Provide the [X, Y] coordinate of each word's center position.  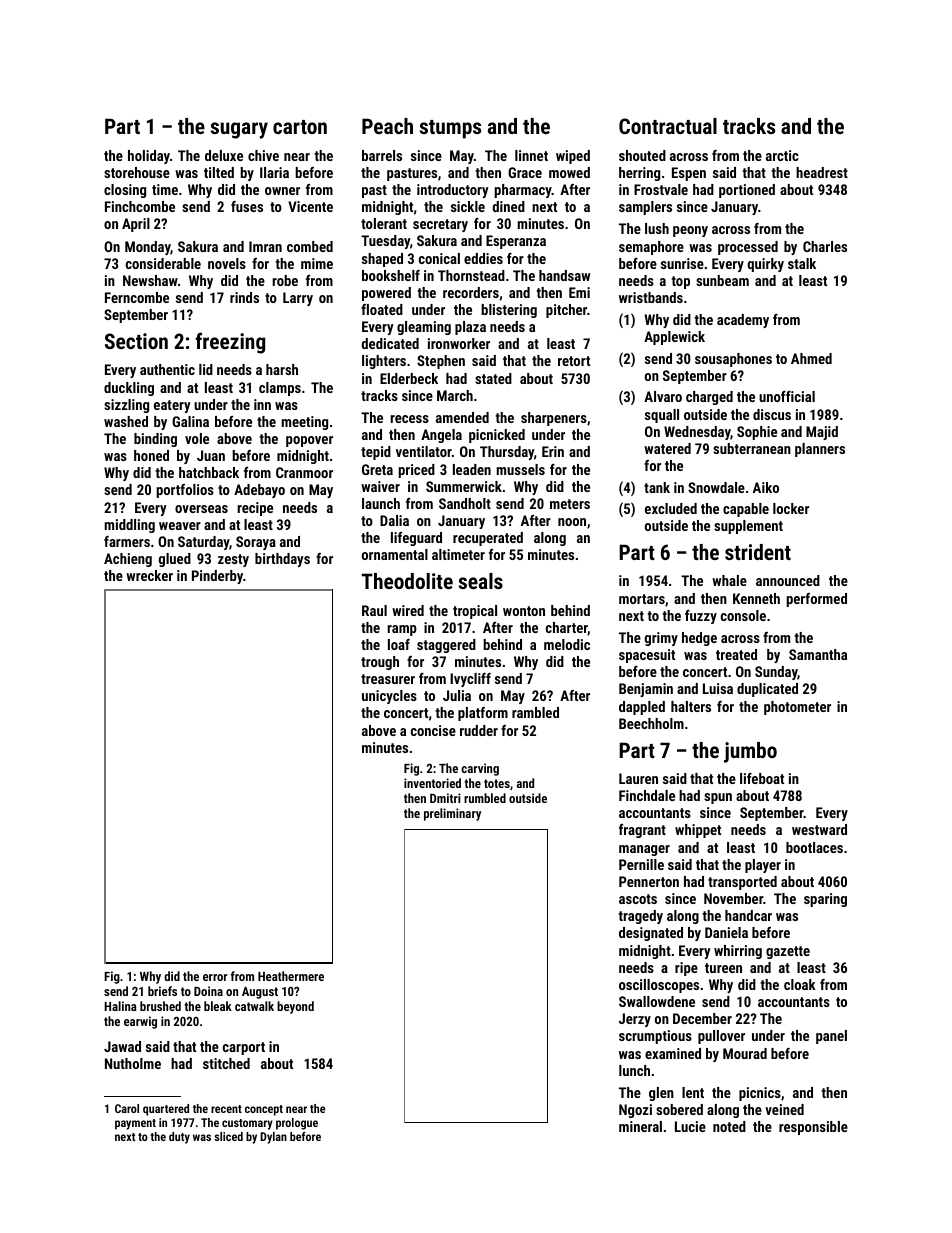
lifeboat [762, 778]
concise [433, 730]
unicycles [389, 697]
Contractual [668, 126]
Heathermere [291, 976]
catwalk [254, 1006]
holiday [149, 157]
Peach [387, 126]
